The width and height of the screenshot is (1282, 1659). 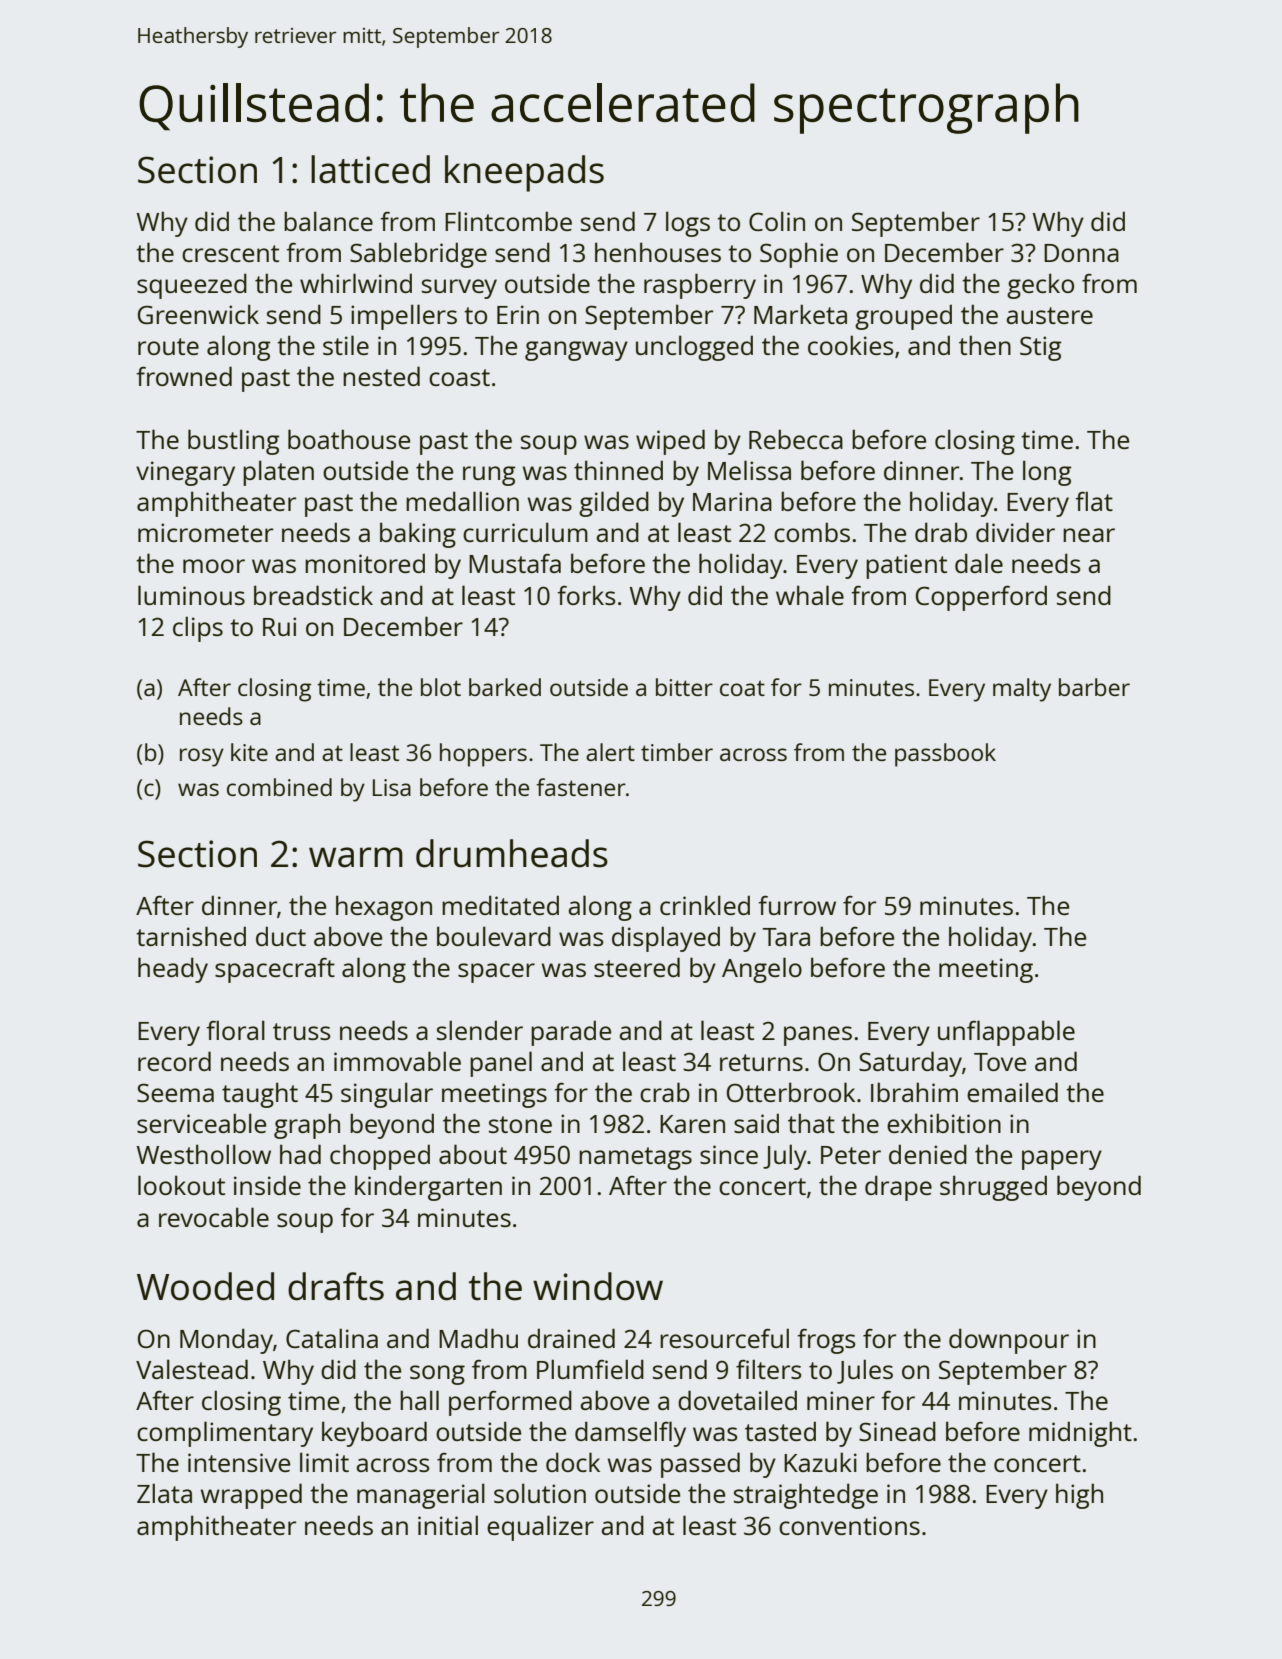 What do you see at coordinates (346, 345) in the screenshot?
I see `stile` at bounding box center [346, 345].
